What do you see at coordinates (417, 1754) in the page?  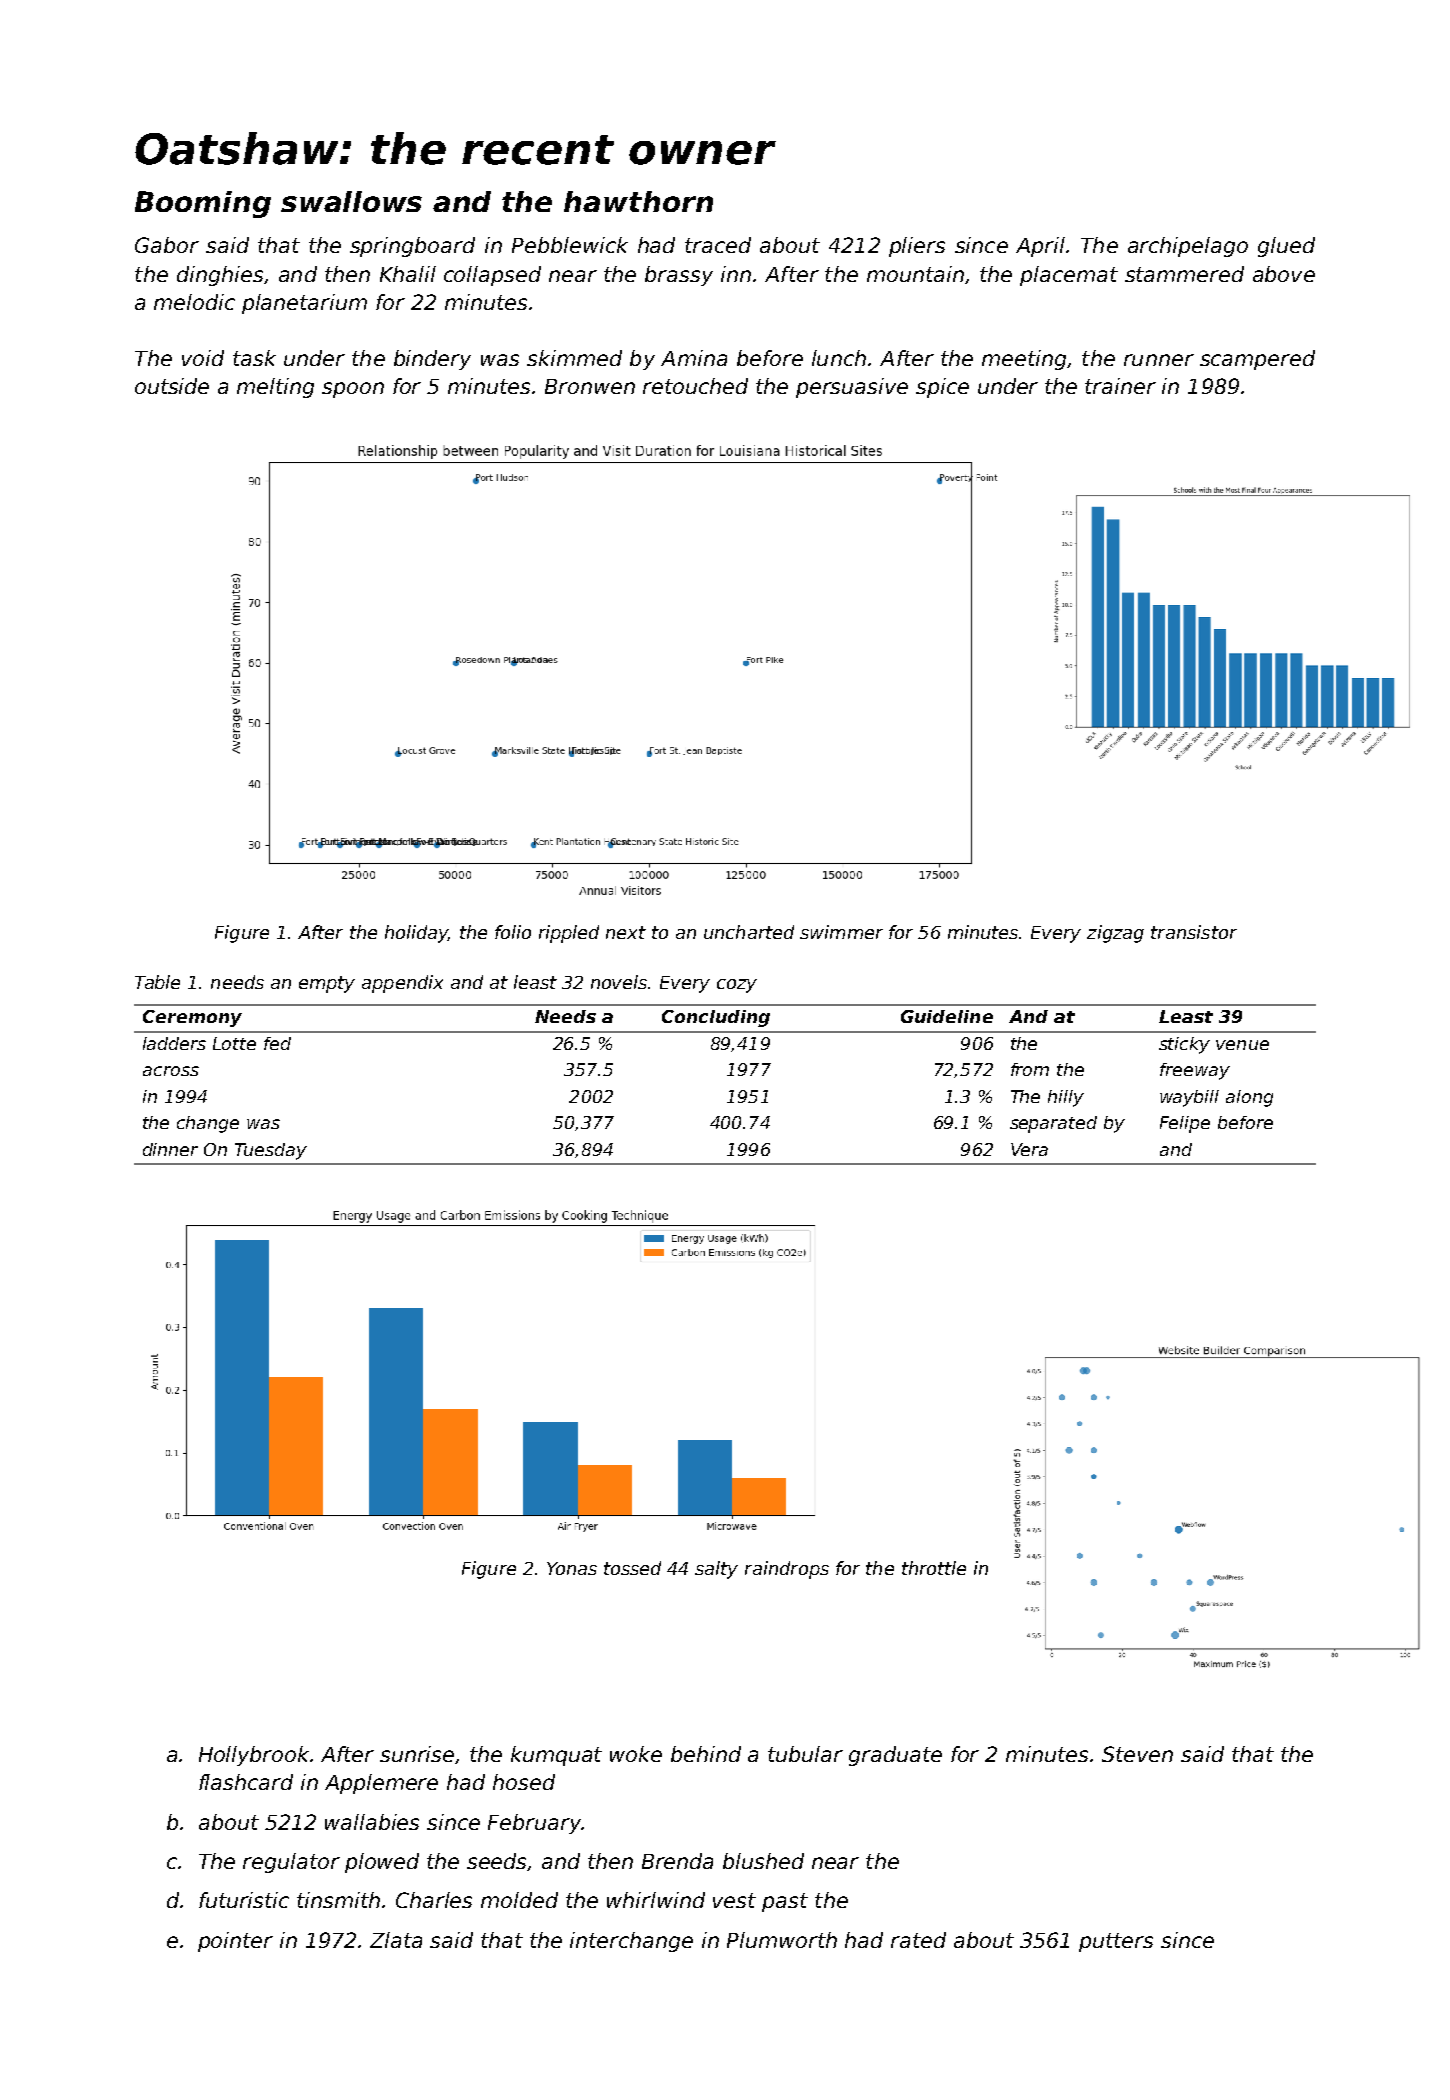 I see `sunrise` at bounding box center [417, 1754].
